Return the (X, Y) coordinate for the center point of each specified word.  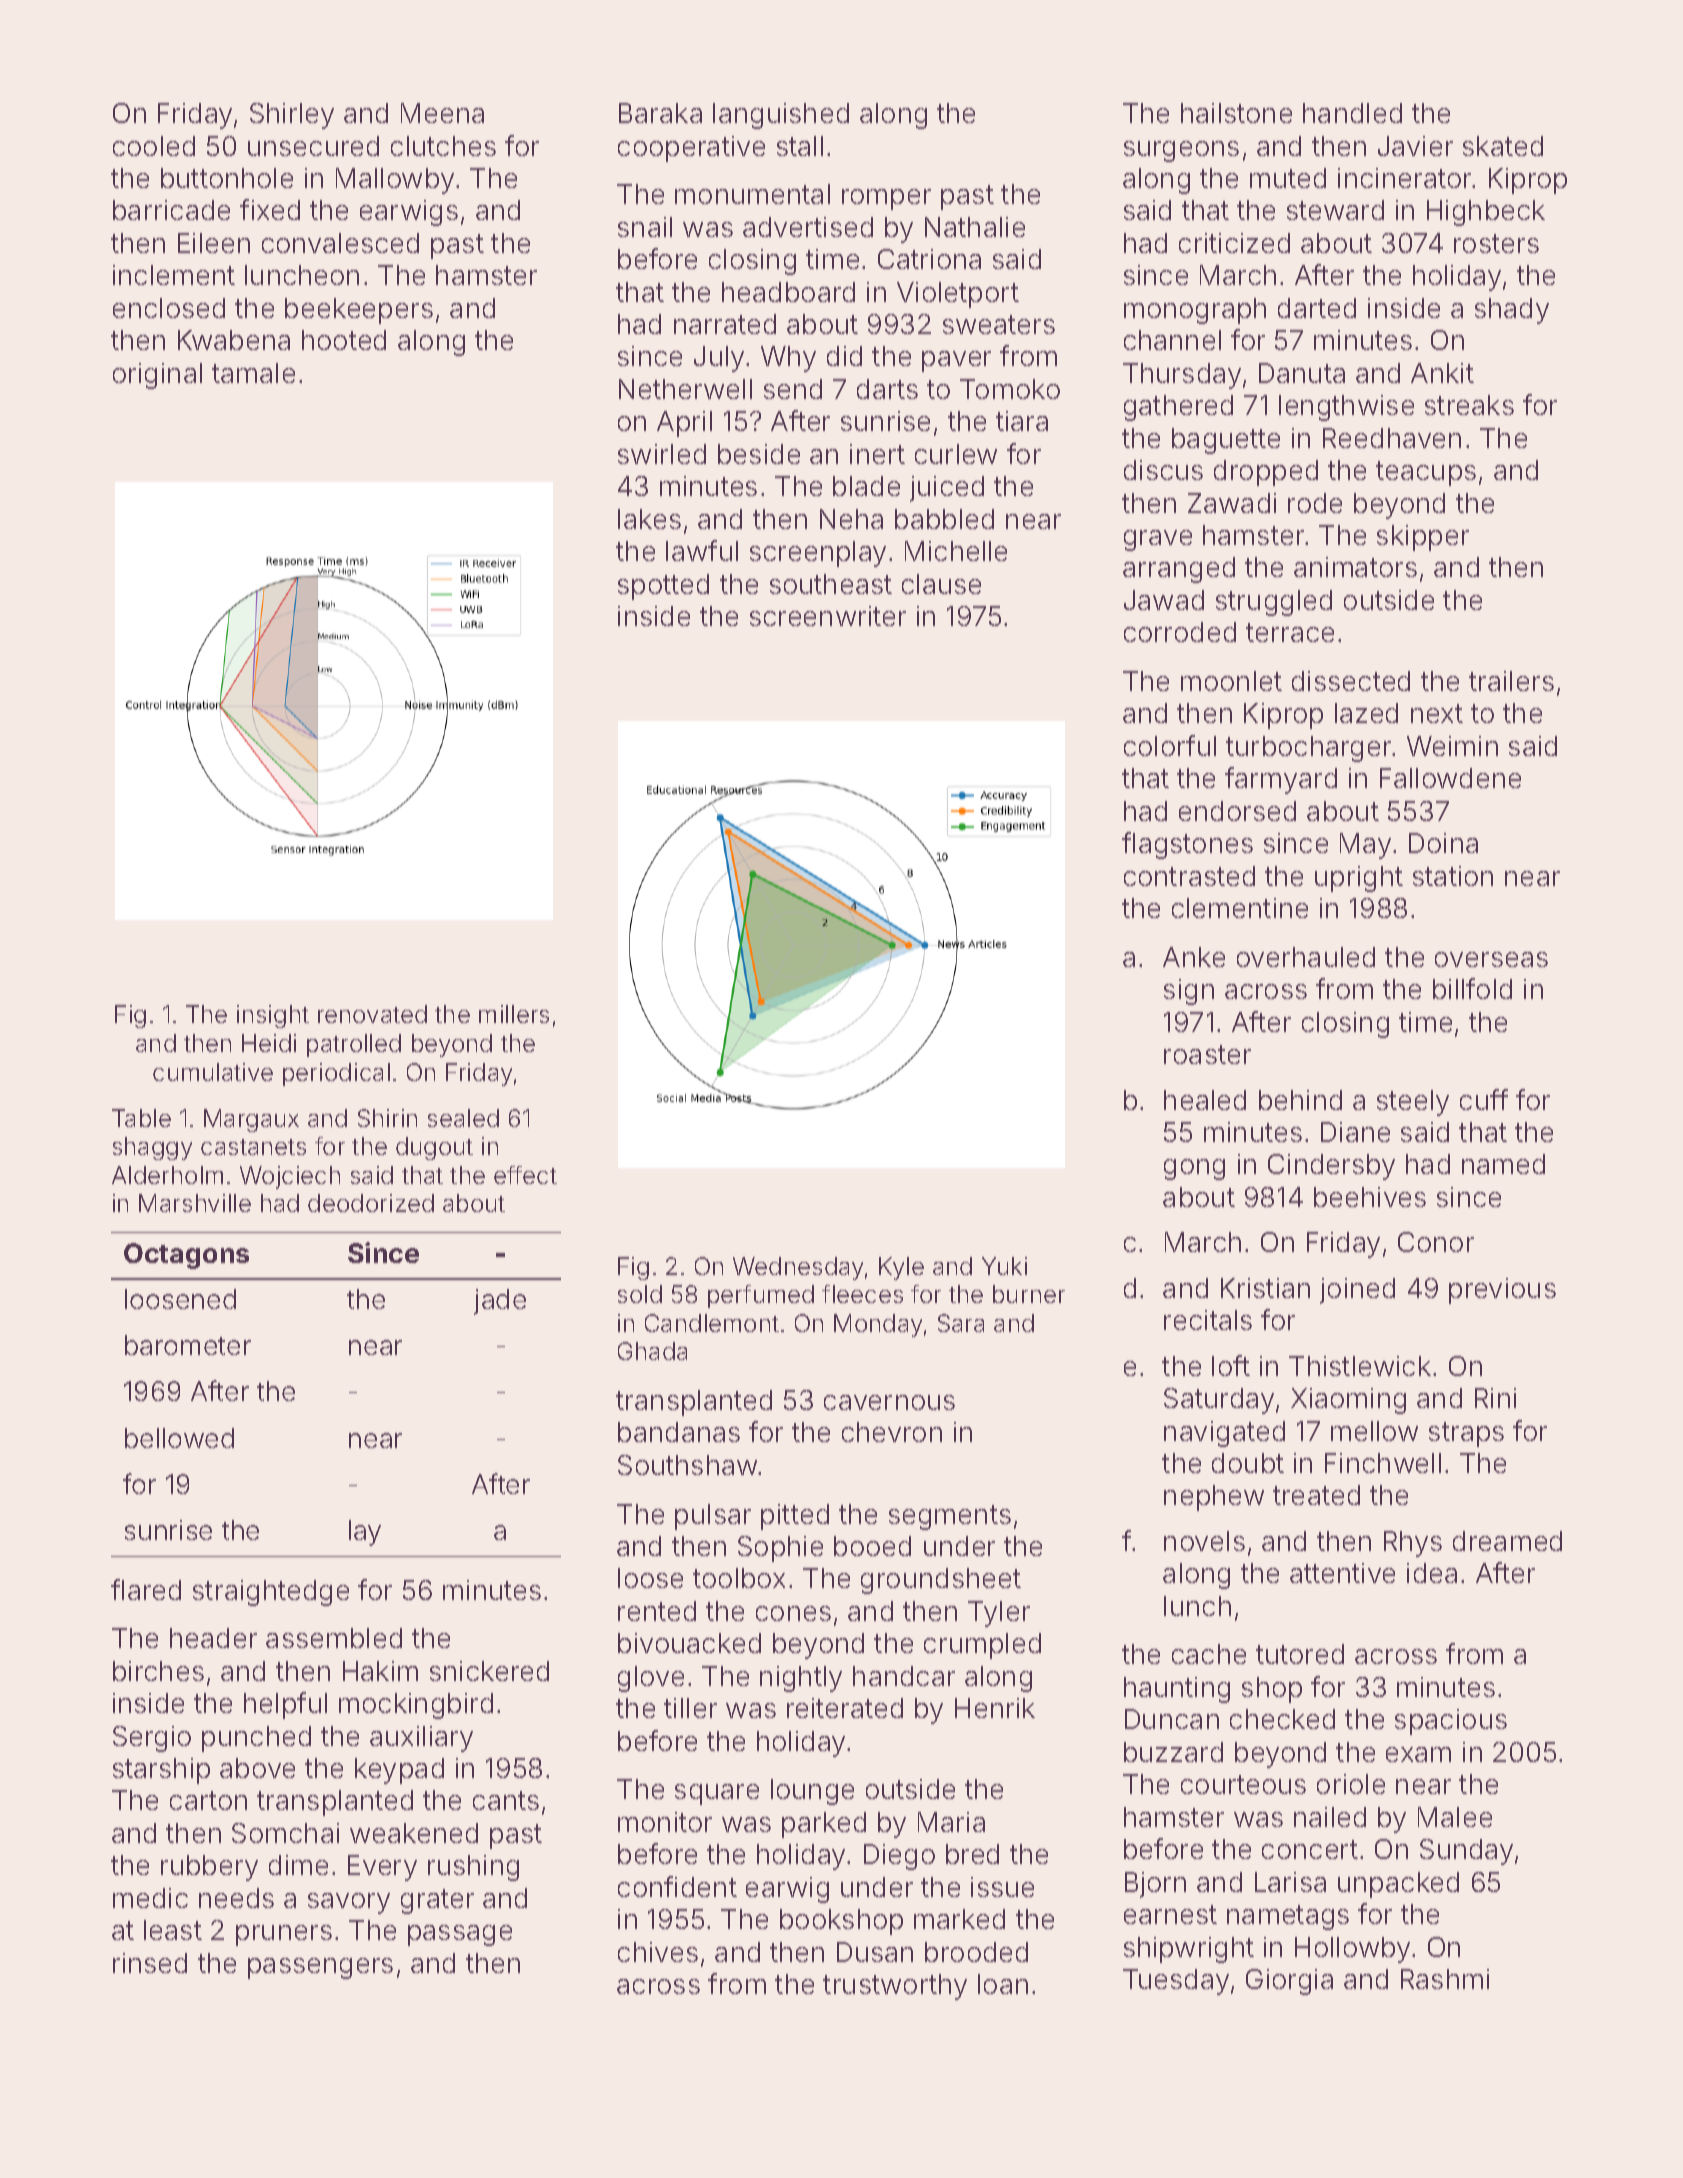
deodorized (371, 1203)
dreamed (1507, 1541)
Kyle (901, 1268)
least (173, 1930)
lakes (649, 519)
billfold (1472, 988)
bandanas (679, 1432)
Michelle (956, 551)
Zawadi (1232, 503)
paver (956, 361)
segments (950, 1517)
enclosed (169, 308)
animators (1355, 567)
